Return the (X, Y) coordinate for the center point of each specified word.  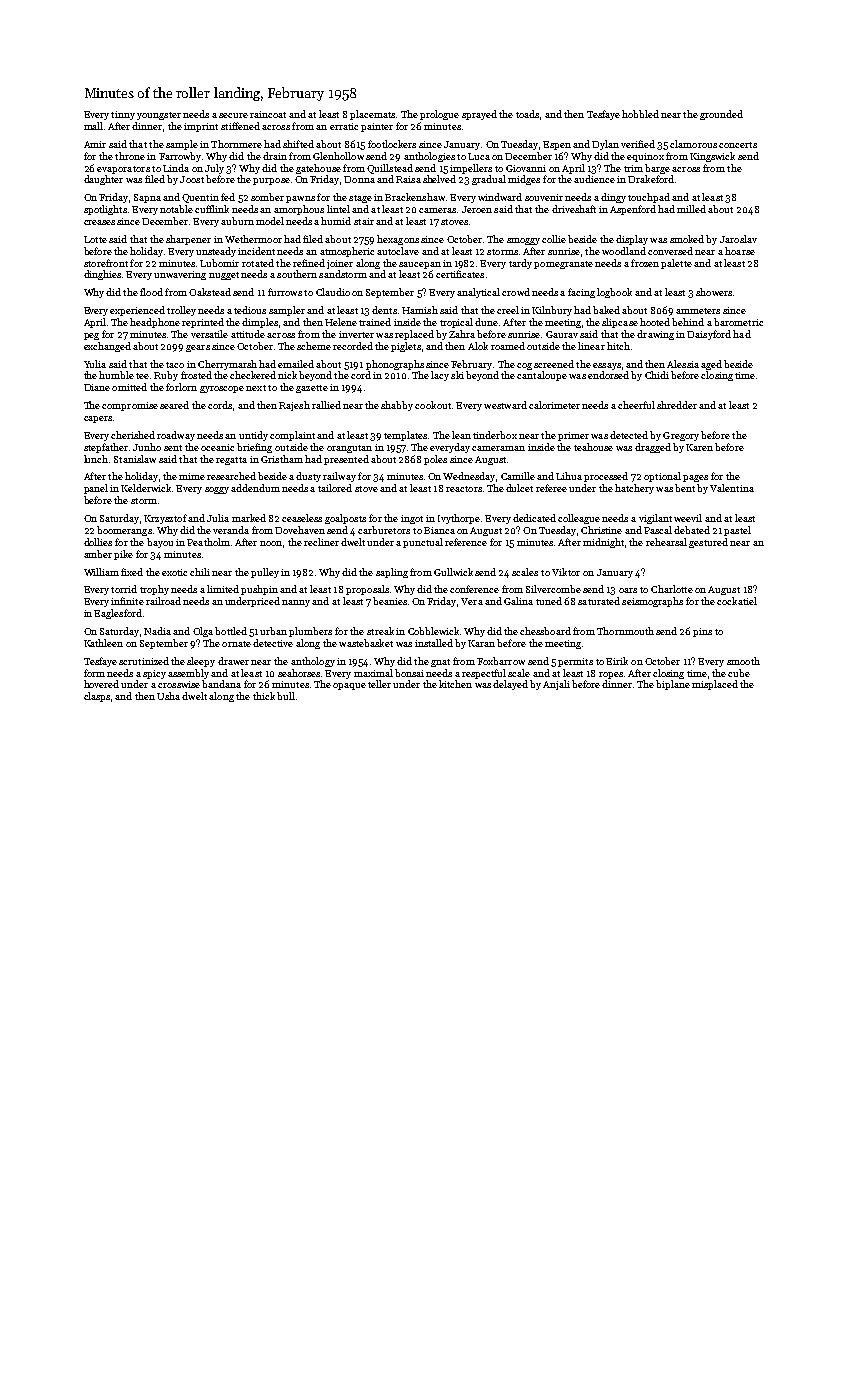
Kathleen (103, 643)
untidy (253, 436)
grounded (721, 115)
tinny (123, 115)
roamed (508, 346)
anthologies (429, 157)
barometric (738, 322)
